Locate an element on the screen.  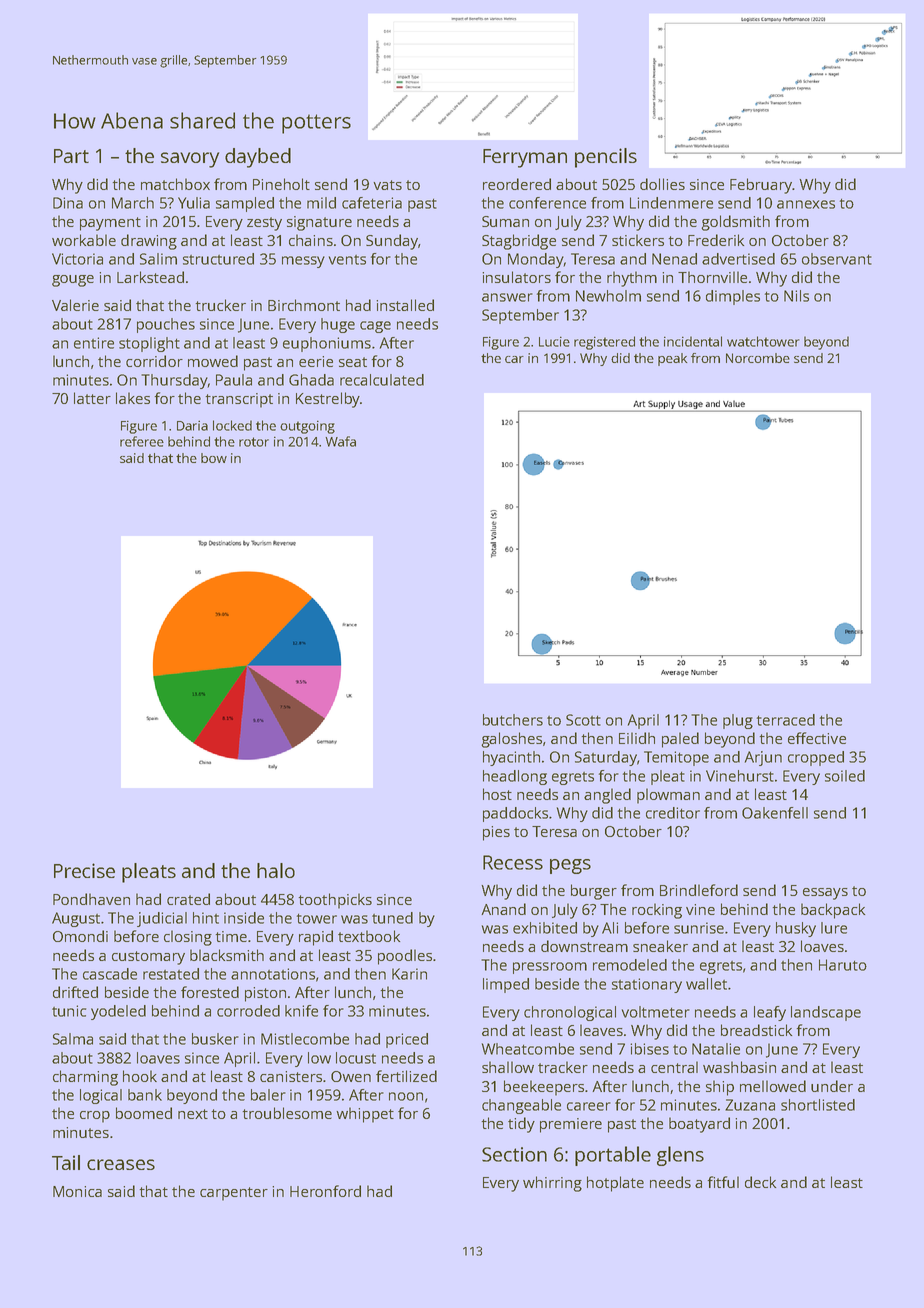
peak is located at coordinates (672, 359).
